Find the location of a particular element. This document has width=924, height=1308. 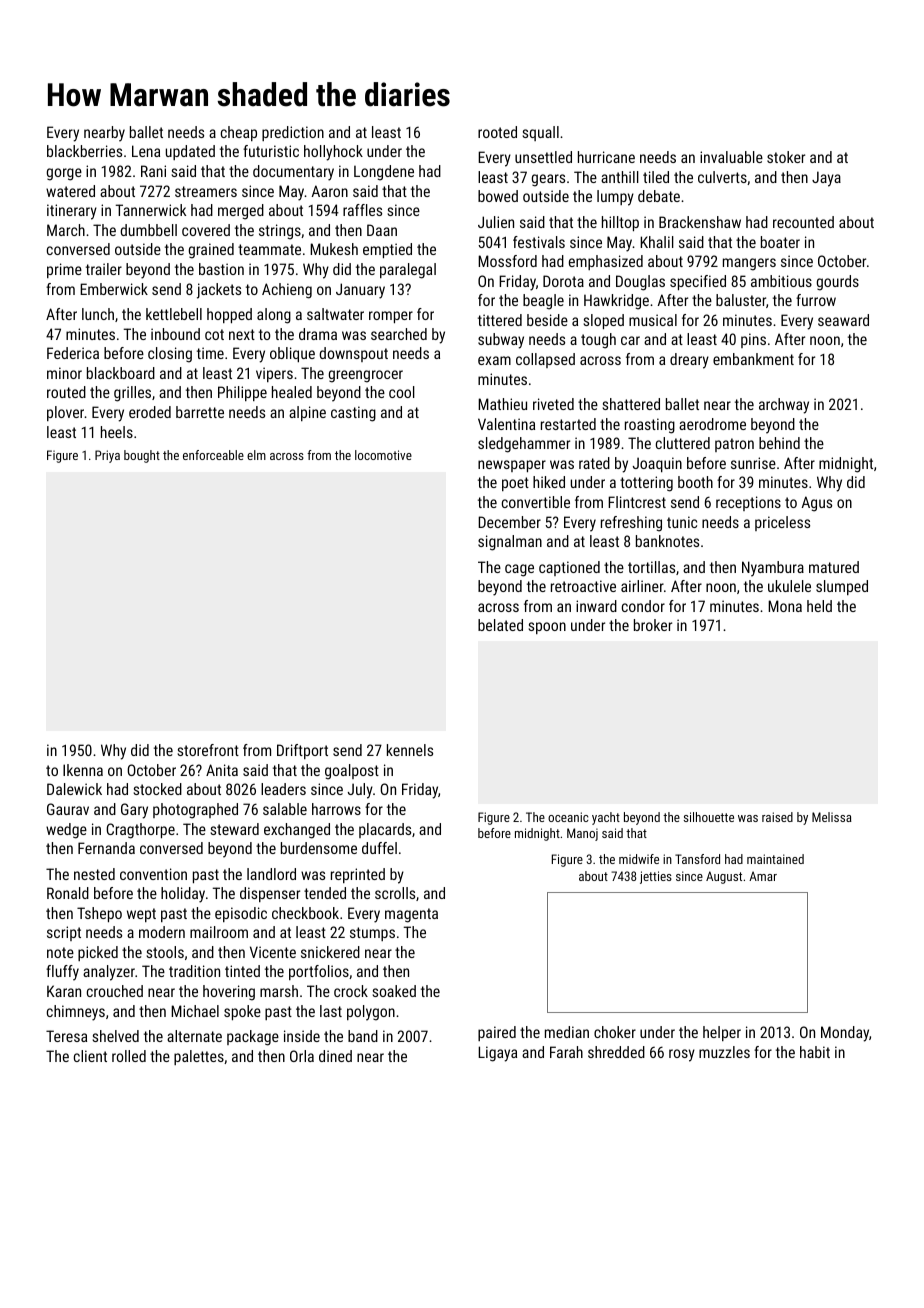

bought is located at coordinates (142, 456).
